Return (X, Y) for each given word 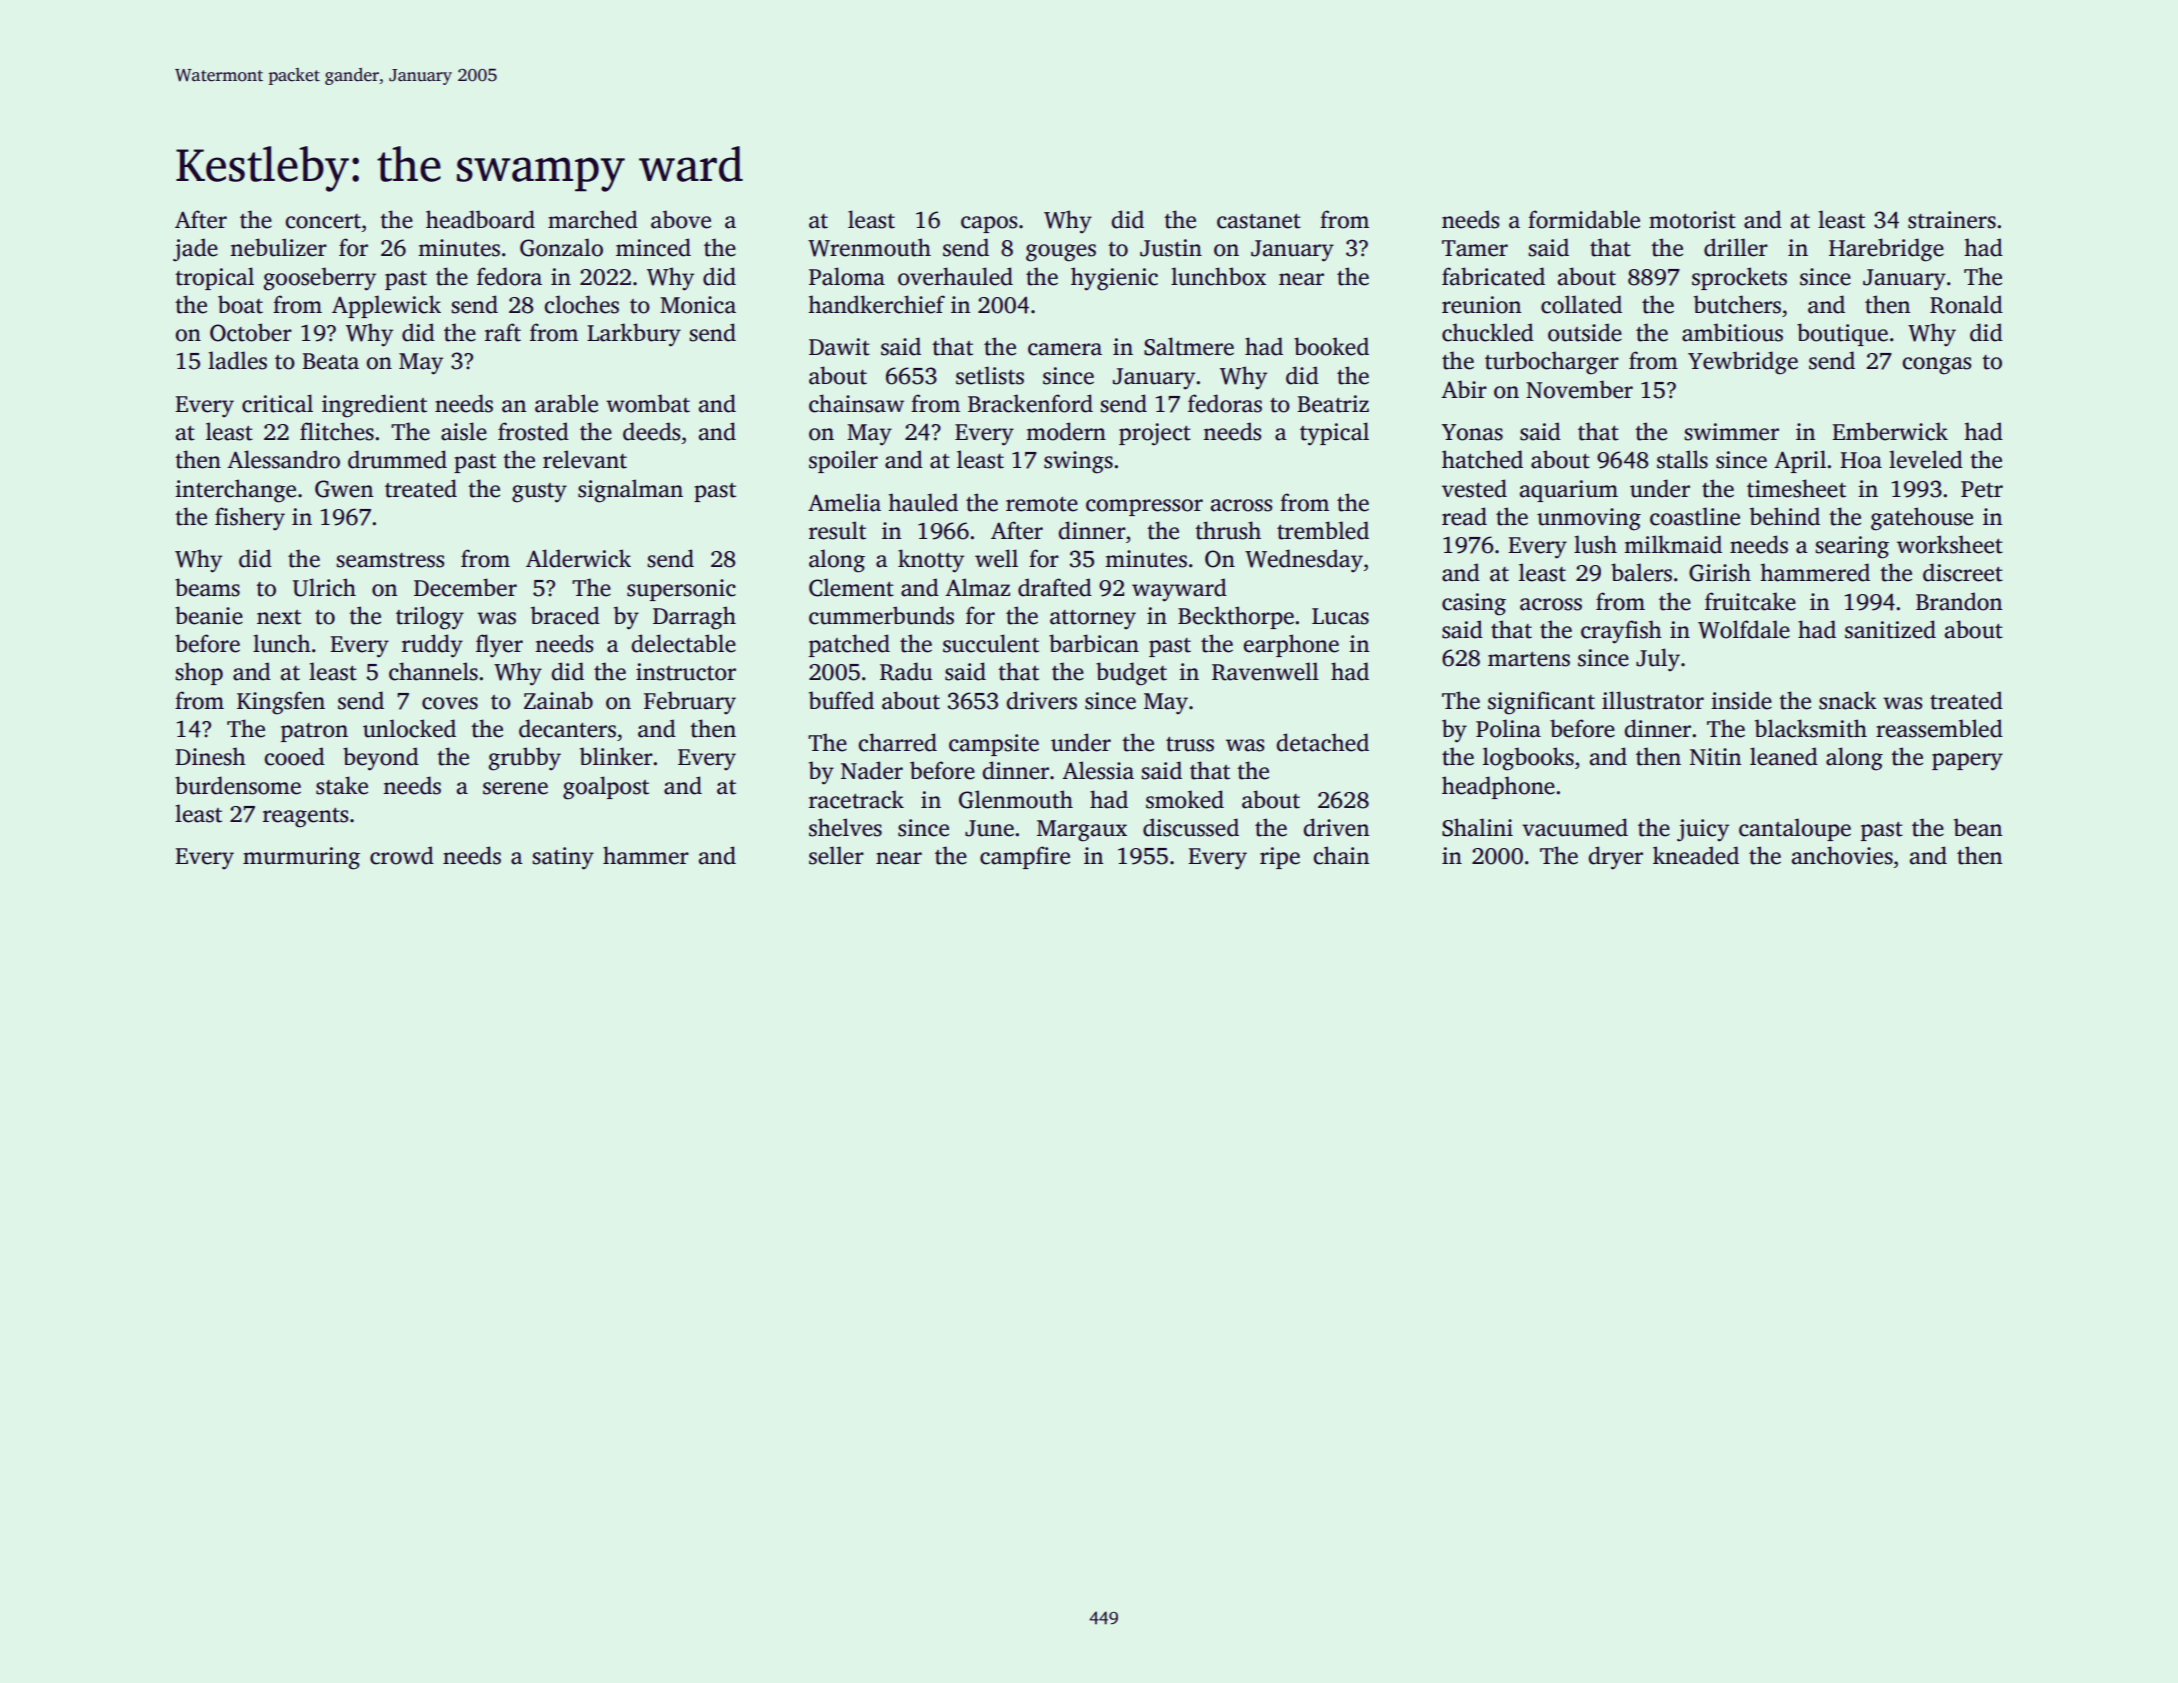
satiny (563, 858)
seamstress (390, 560)
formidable (1584, 219)
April (1800, 461)
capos (989, 224)
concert (323, 221)
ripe (1280, 858)
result (837, 530)
